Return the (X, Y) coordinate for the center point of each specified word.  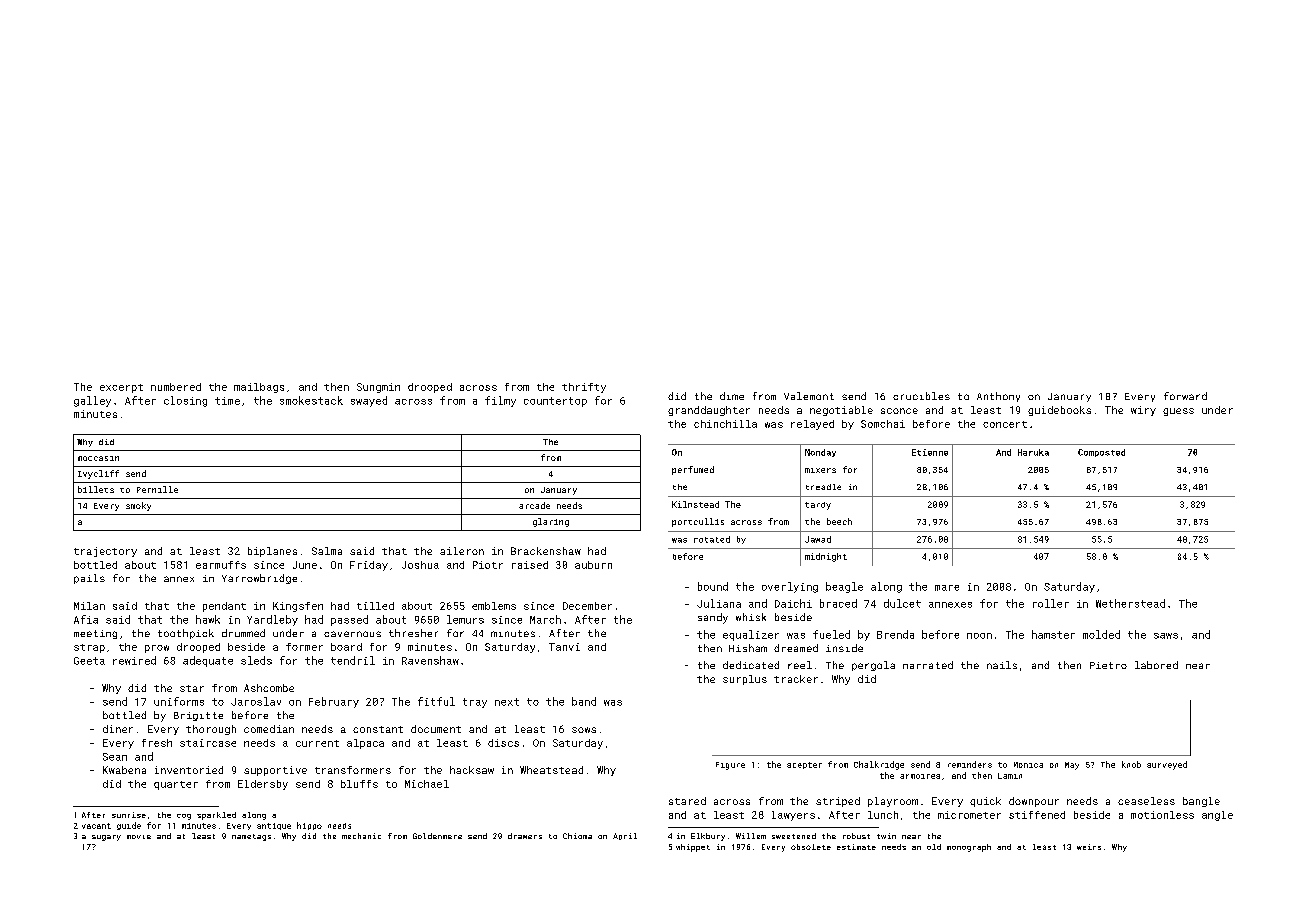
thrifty (584, 388)
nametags (251, 837)
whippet (693, 848)
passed (349, 620)
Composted (1101, 453)
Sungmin (378, 388)
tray (475, 703)
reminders (970, 764)
